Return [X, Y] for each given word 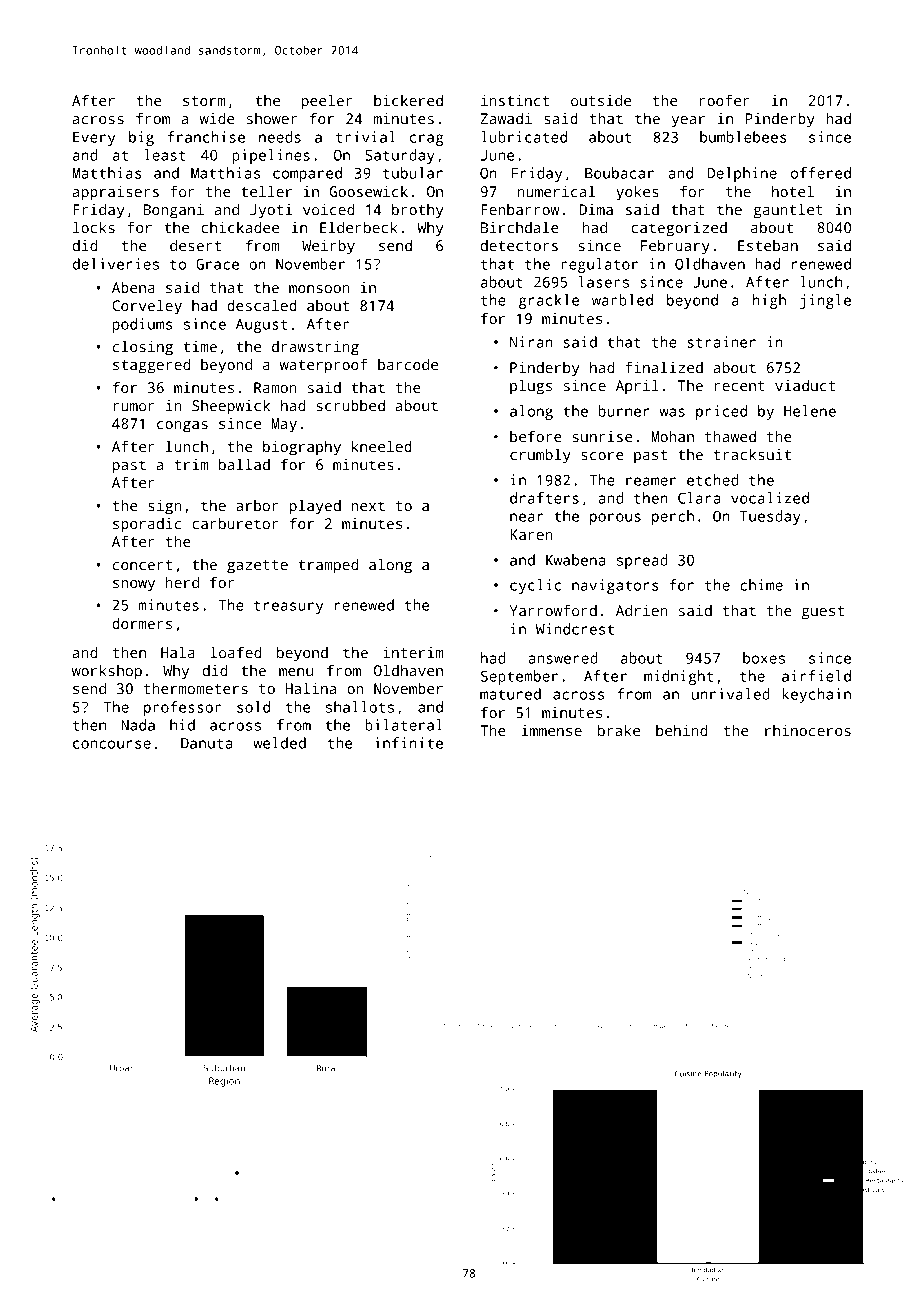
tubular [413, 173]
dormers [142, 623]
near [526, 517]
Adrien [642, 610]
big [141, 138]
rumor [134, 407]
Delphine [742, 174]
